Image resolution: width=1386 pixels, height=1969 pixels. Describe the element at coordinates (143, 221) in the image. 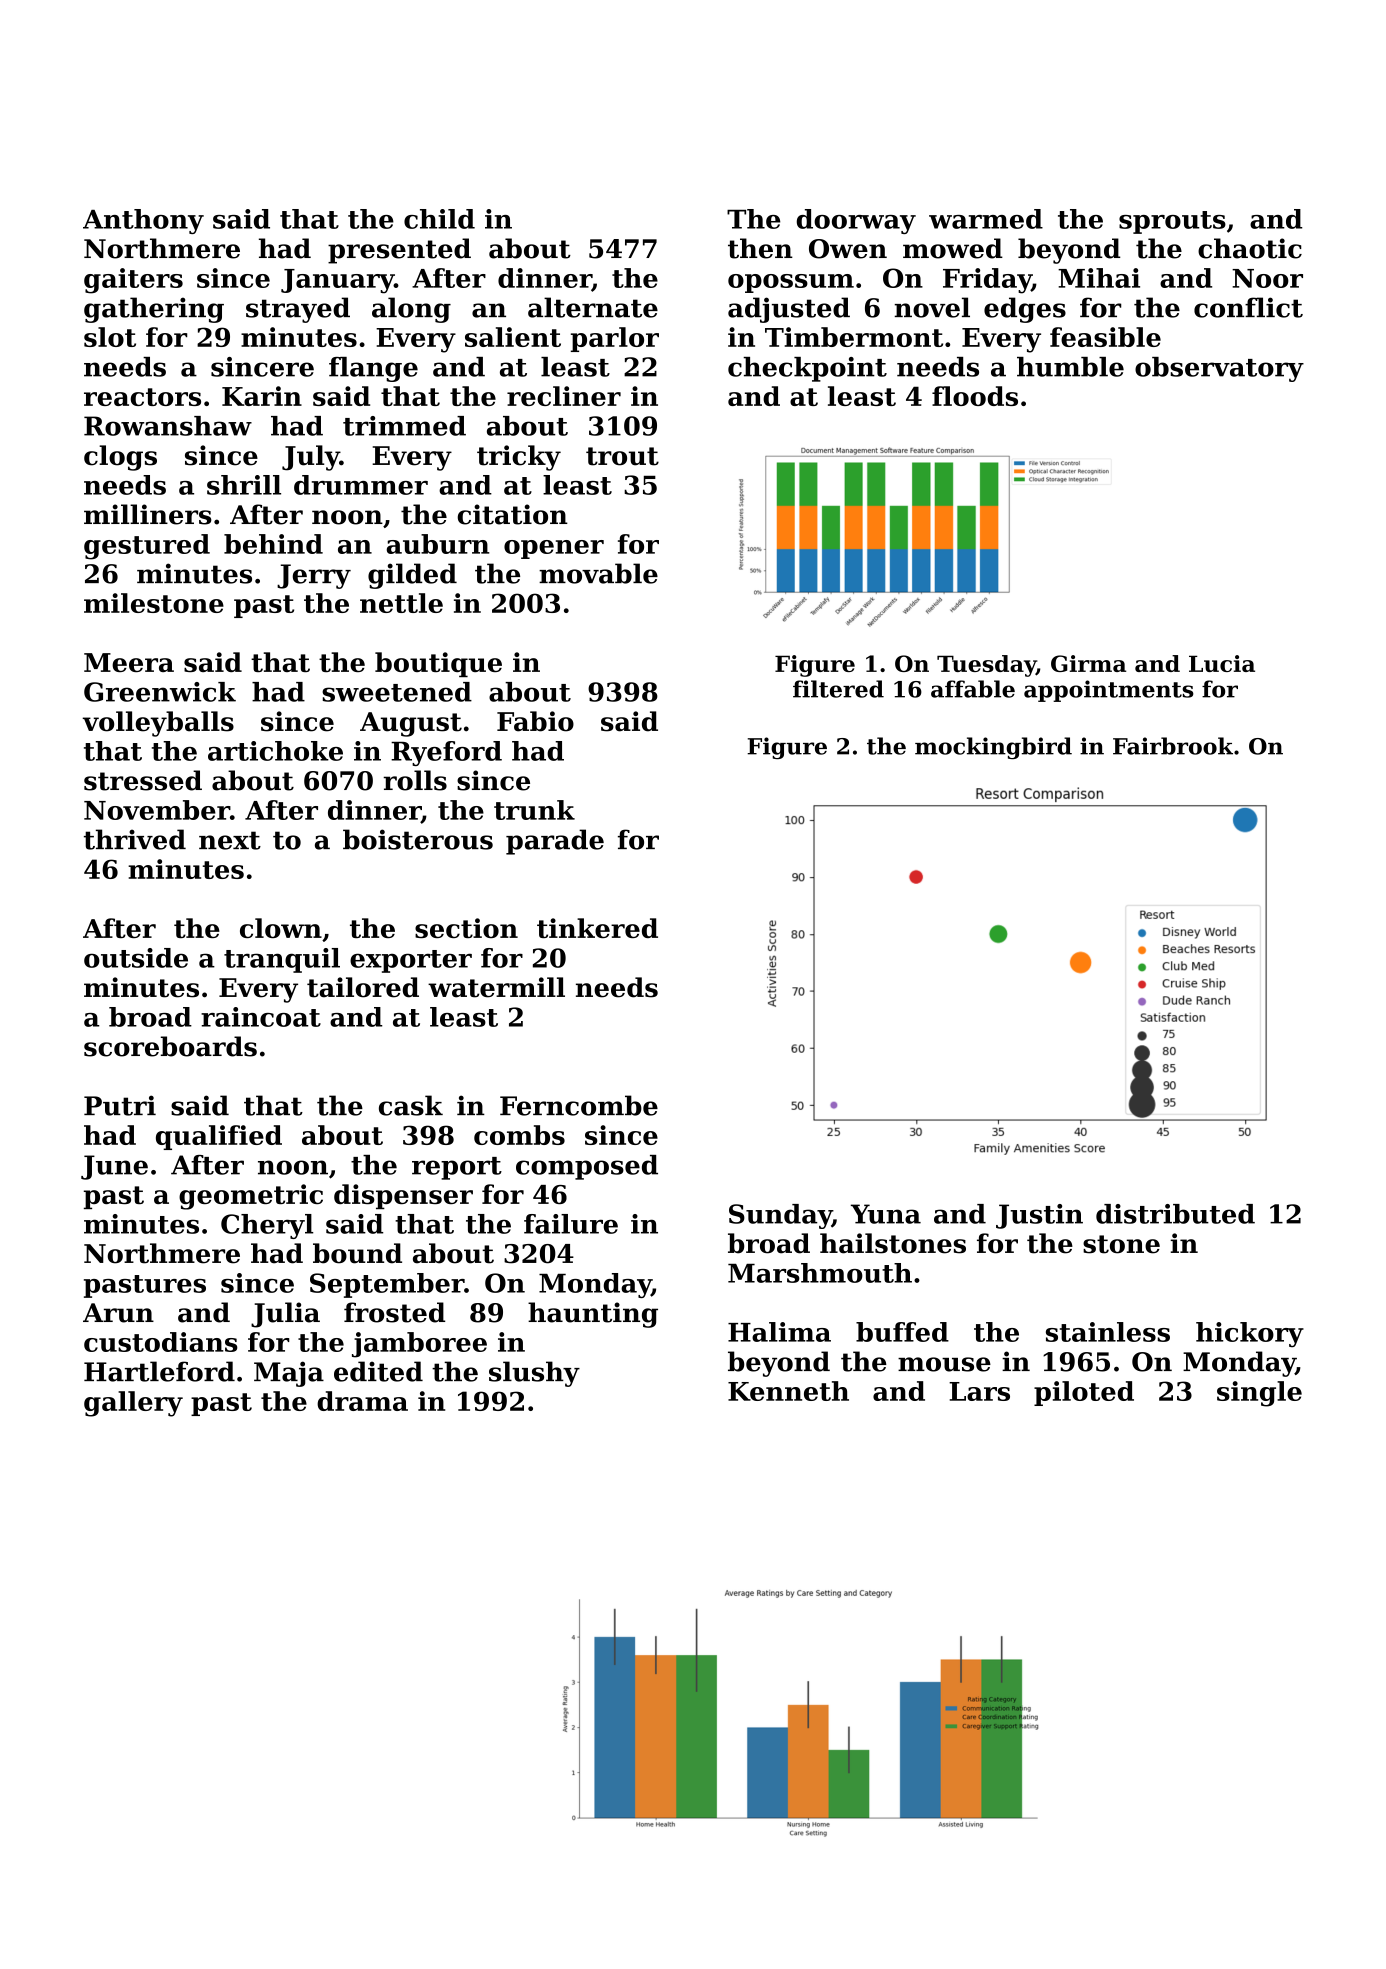

I see `Anthony` at that location.
